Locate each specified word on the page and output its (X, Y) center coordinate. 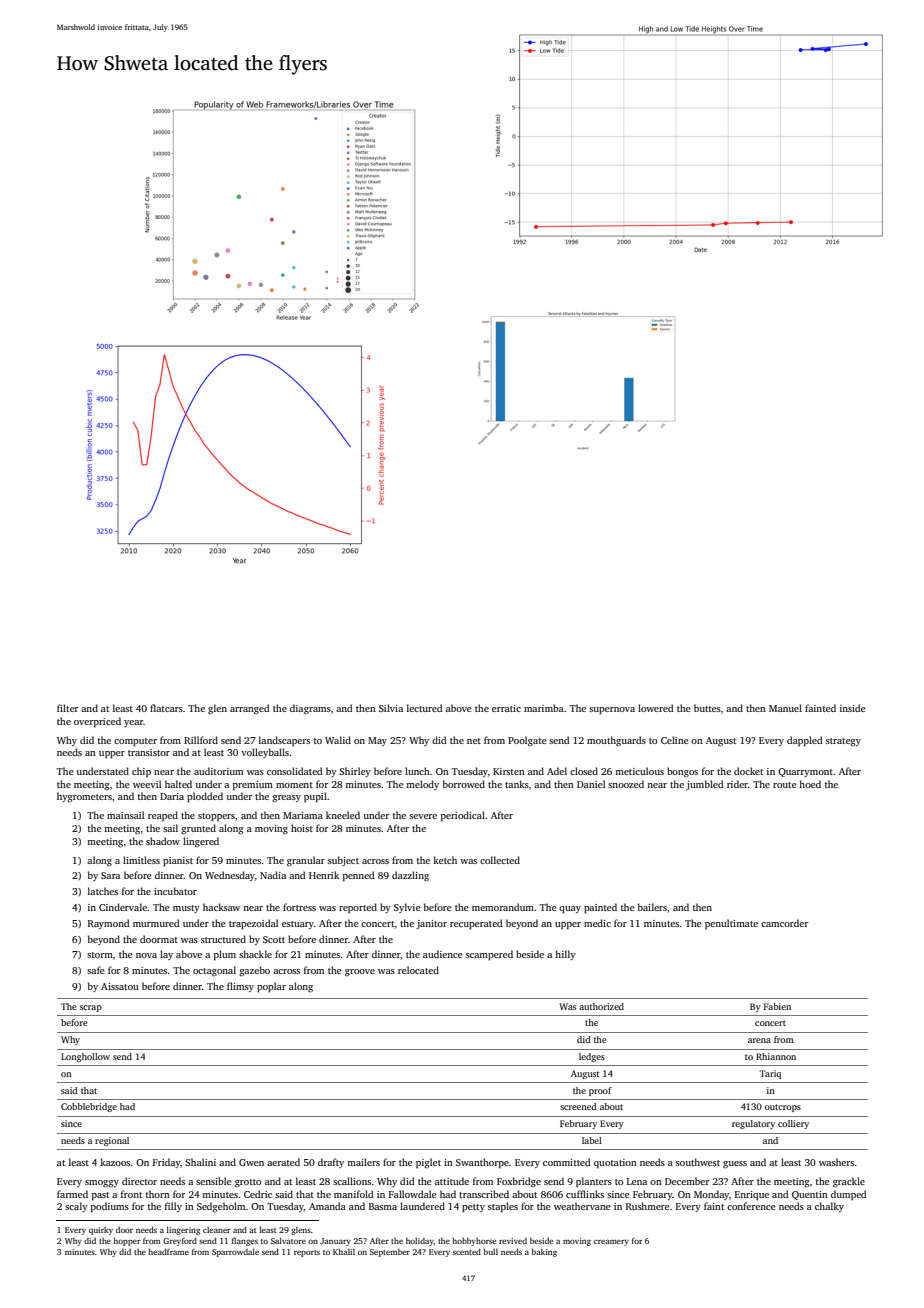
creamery (611, 1242)
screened (578, 1106)
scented (467, 1251)
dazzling (410, 876)
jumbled (705, 785)
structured (223, 939)
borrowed (464, 784)
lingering (183, 1230)
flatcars (166, 708)
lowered (656, 708)
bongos (682, 772)
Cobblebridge (89, 1107)
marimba (544, 708)
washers (836, 1162)
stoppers (216, 817)
